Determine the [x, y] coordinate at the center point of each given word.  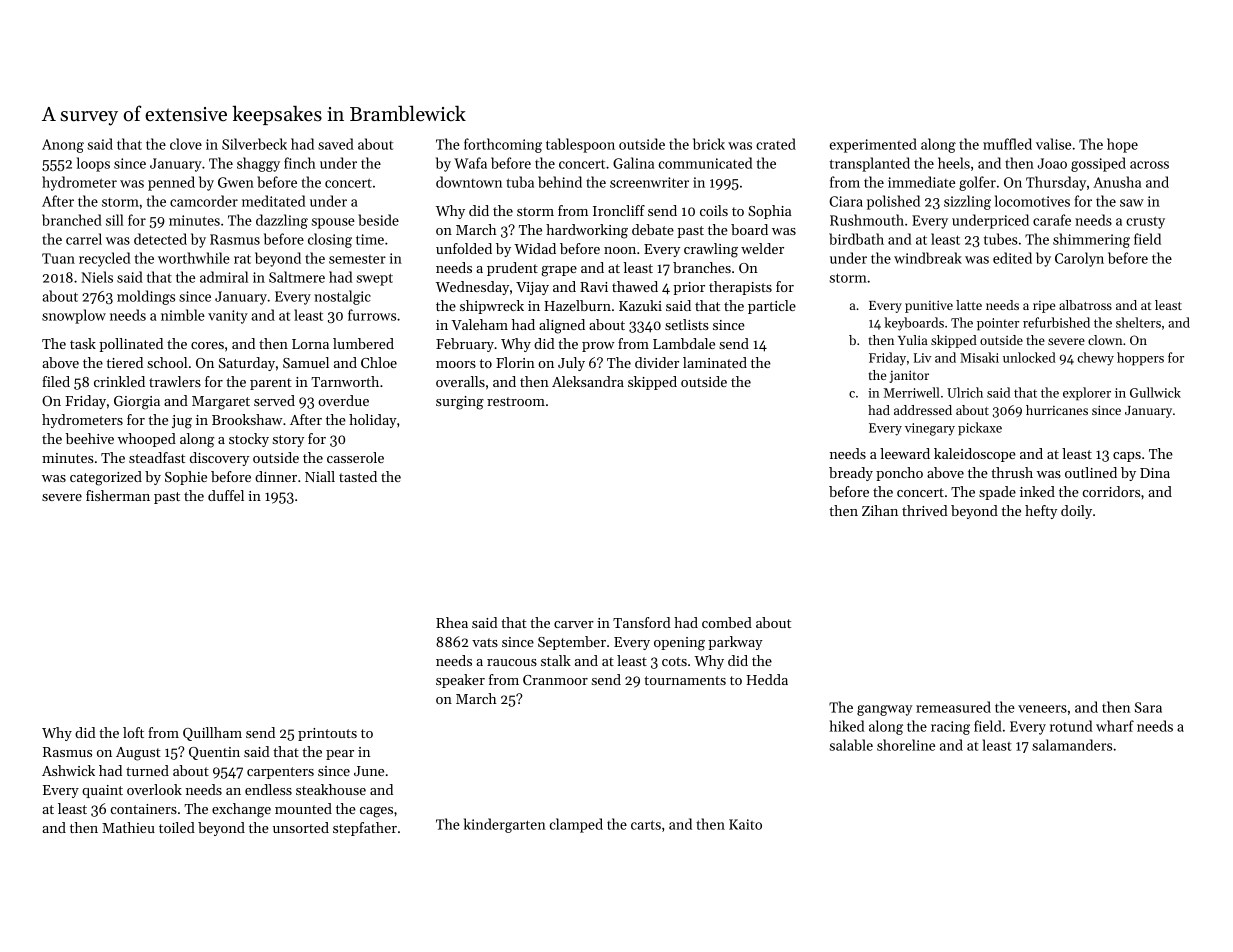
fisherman [118, 495]
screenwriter [649, 182]
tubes [1001, 239]
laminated [715, 362]
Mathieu [128, 827]
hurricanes [1057, 410]
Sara [1148, 707]
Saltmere [297, 277]
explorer [1087, 394]
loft [133, 732]
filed [56, 381]
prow [598, 347]
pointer [998, 324]
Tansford [642, 622]
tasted [358, 476]
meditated [273, 201]
